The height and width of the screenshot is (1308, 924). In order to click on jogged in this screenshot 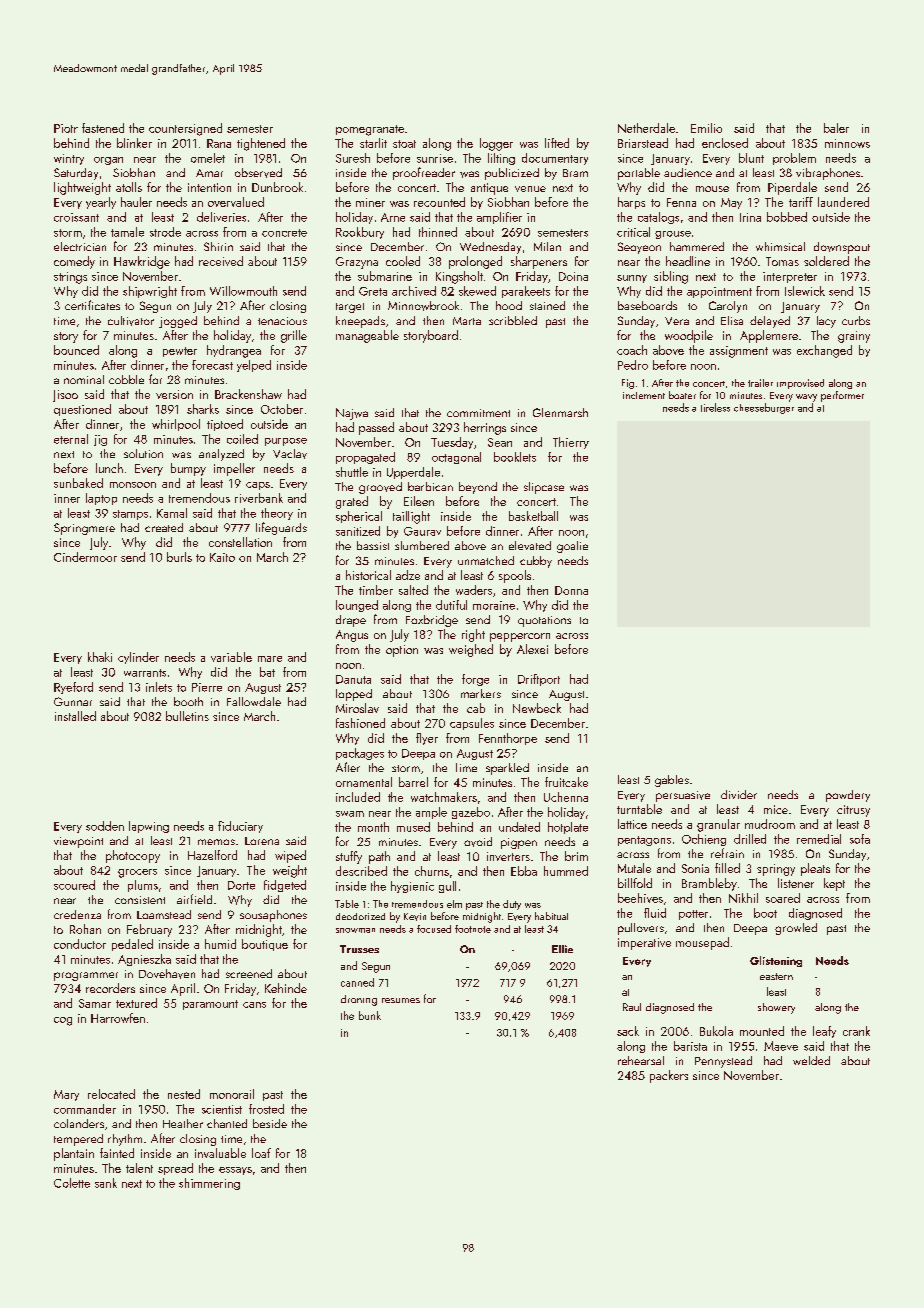, I will do `click(178, 322)`.
